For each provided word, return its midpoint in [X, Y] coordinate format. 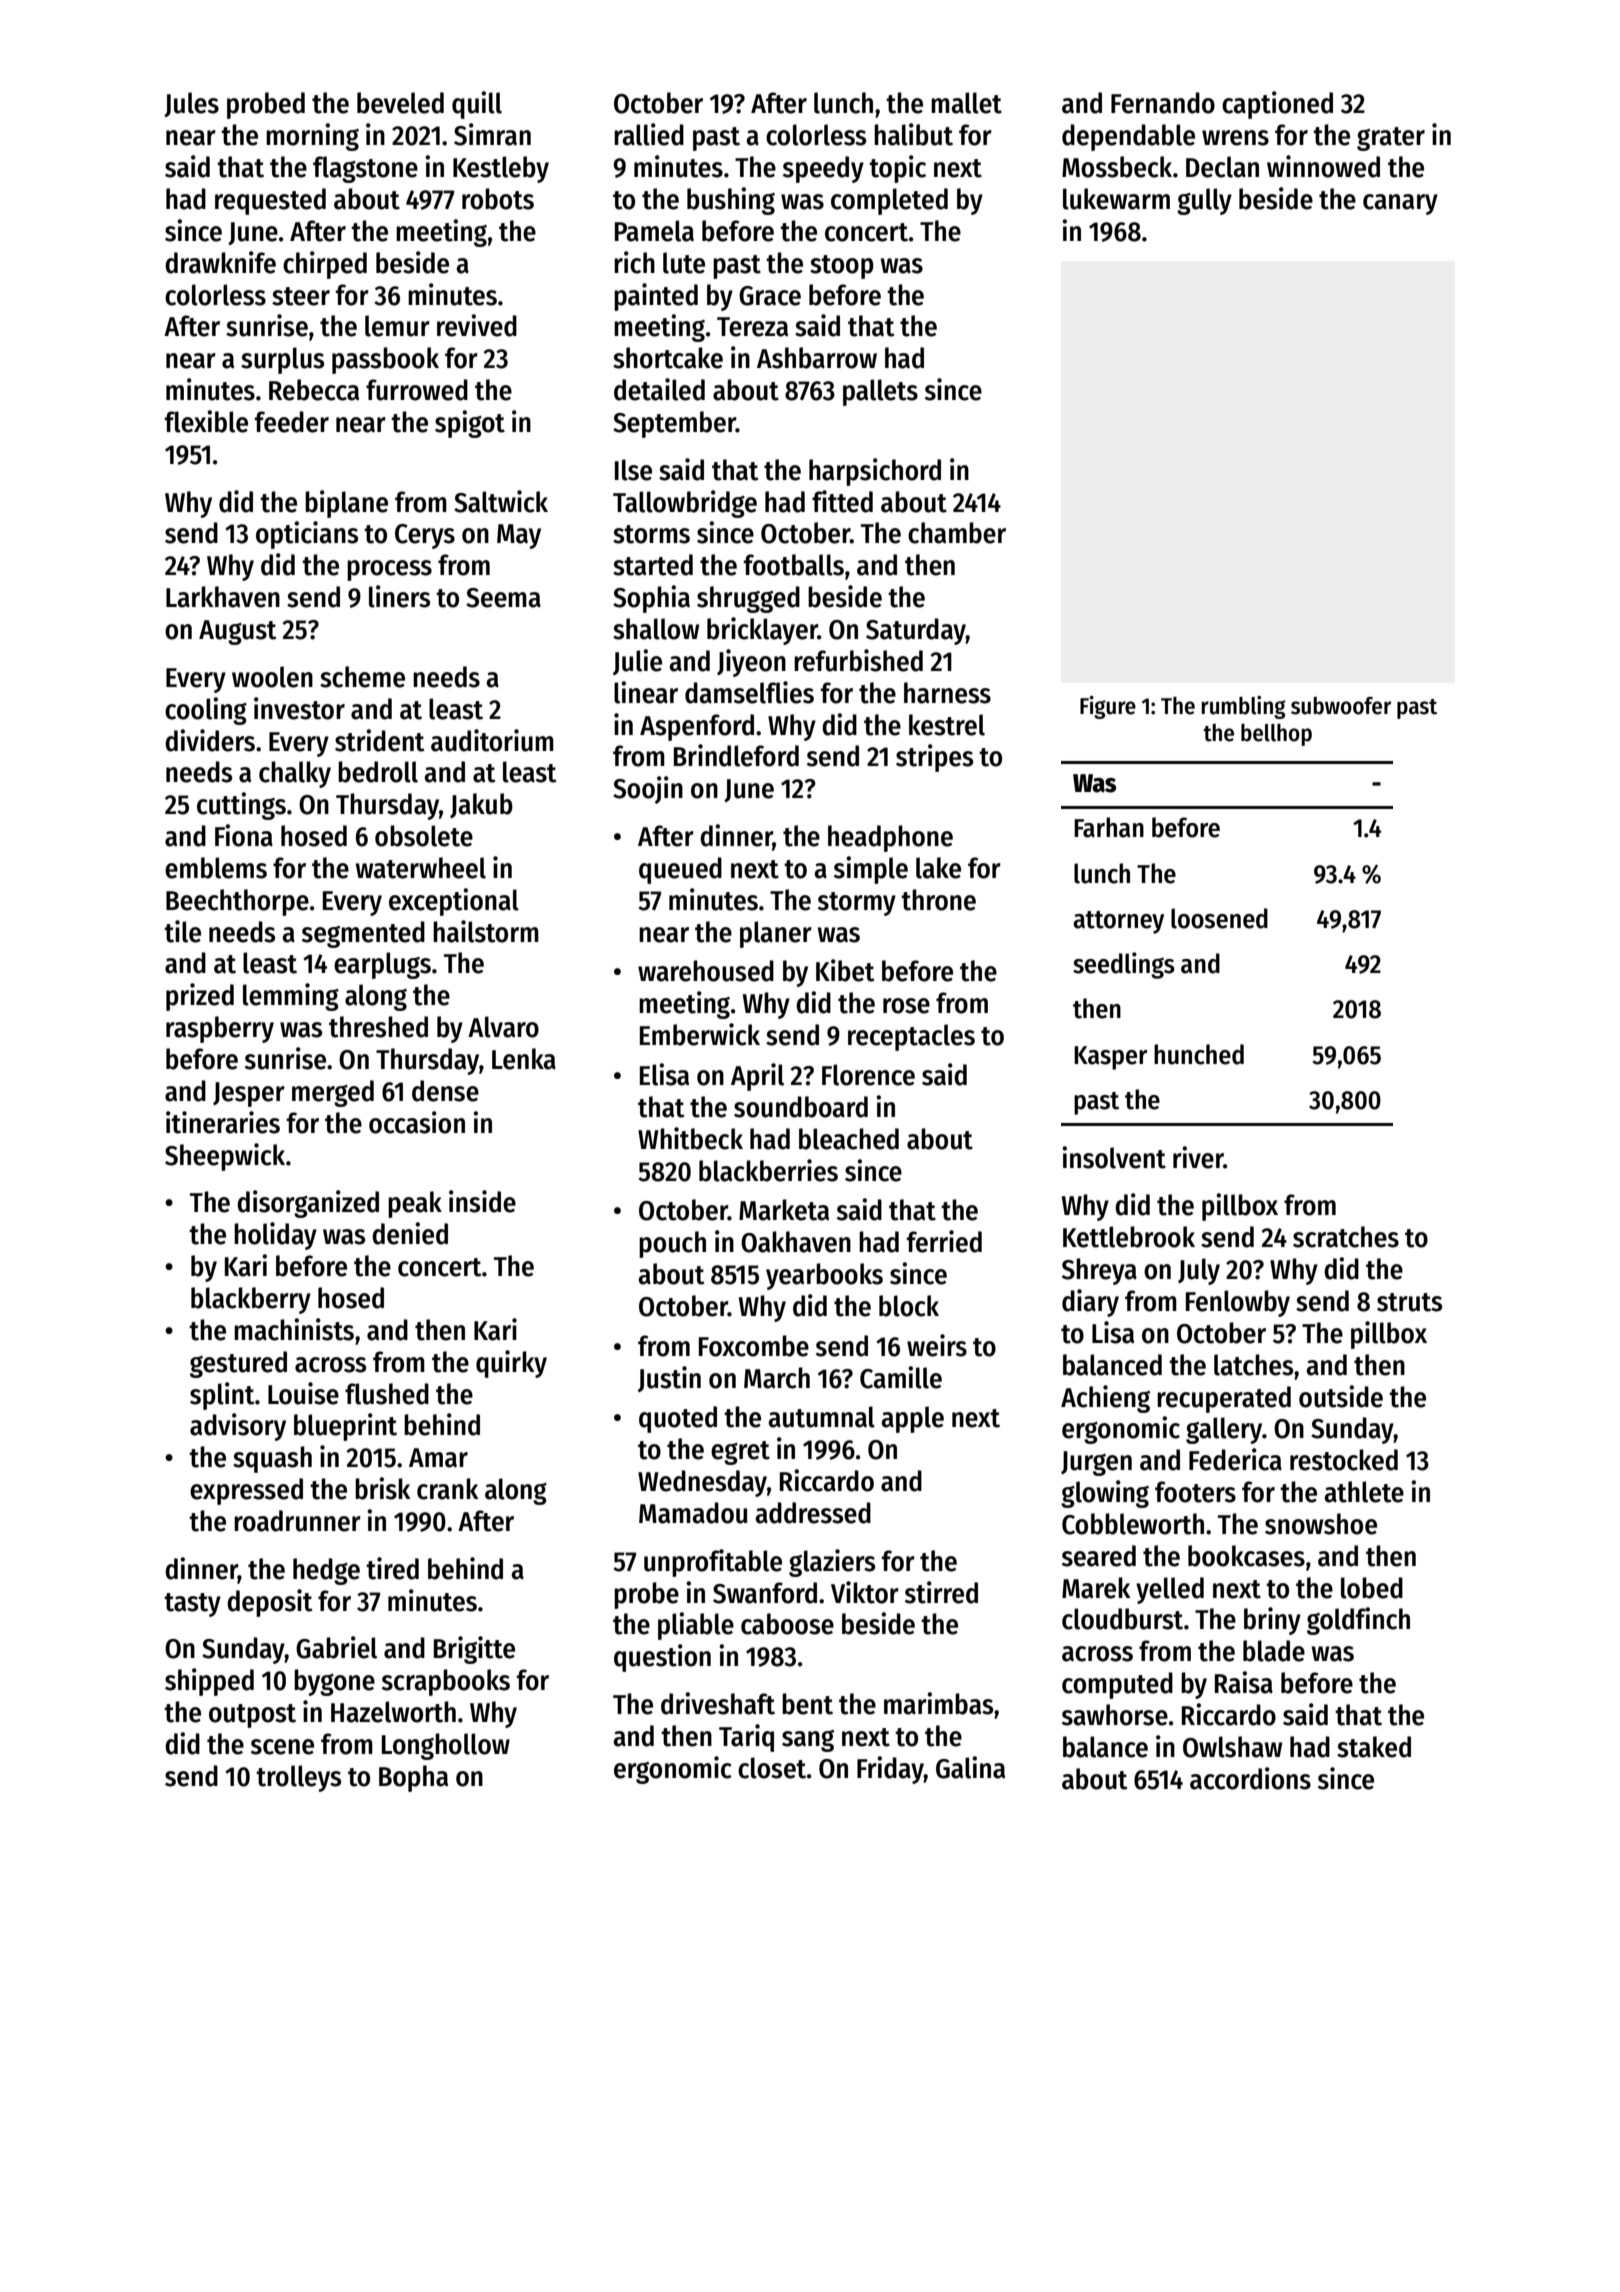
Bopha [413, 1778]
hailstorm [486, 931]
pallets [880, 392]
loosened [1219, 918]
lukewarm [1116, 199]
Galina [970, 1767]
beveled [400, 103]
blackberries [768, 1170]
